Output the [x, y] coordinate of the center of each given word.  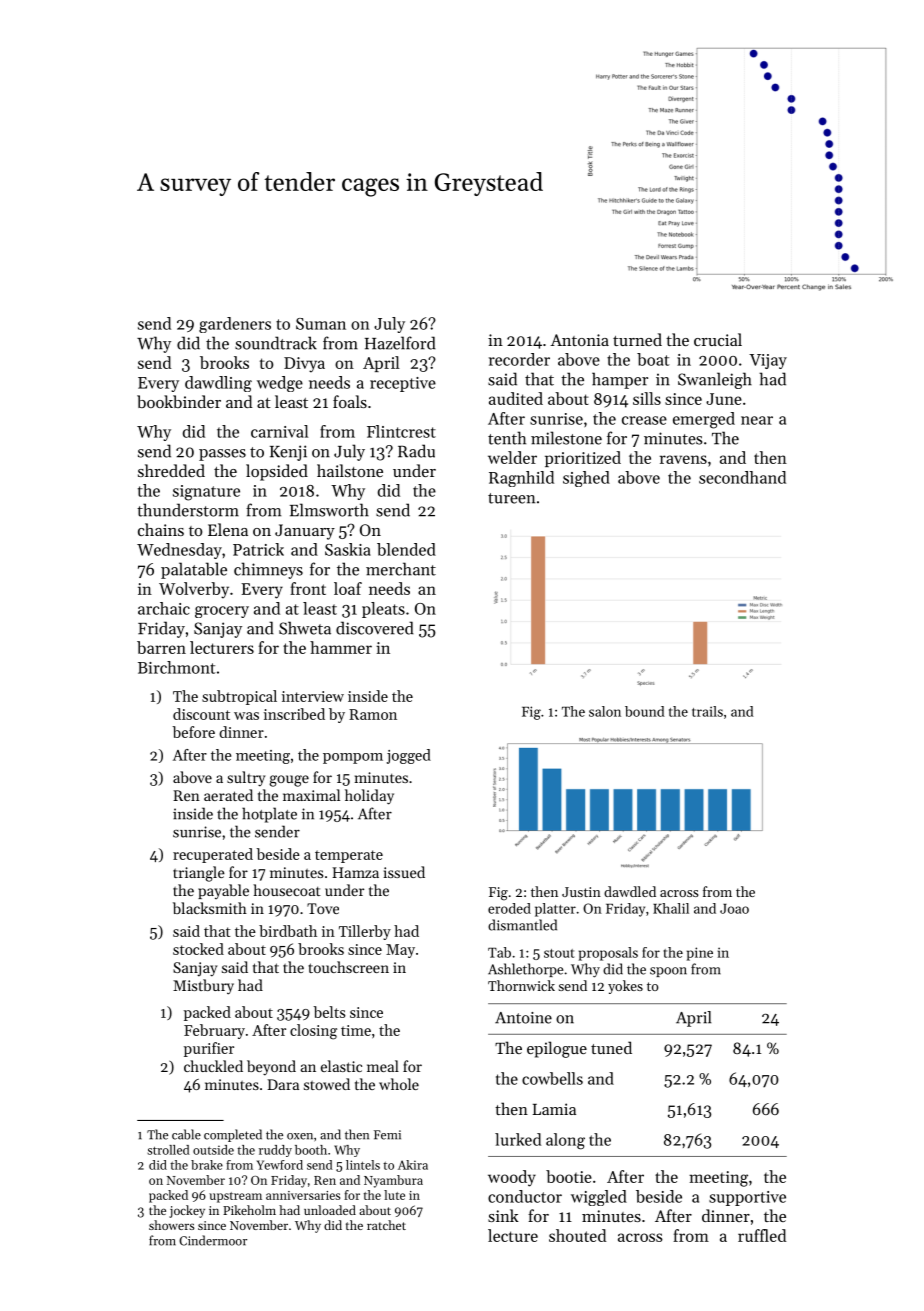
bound [645, 711]
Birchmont [176, 667]
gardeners [235, 325]
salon [605, 711]
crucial [718, 339]
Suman [321, 324]
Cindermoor [213, 1240]
